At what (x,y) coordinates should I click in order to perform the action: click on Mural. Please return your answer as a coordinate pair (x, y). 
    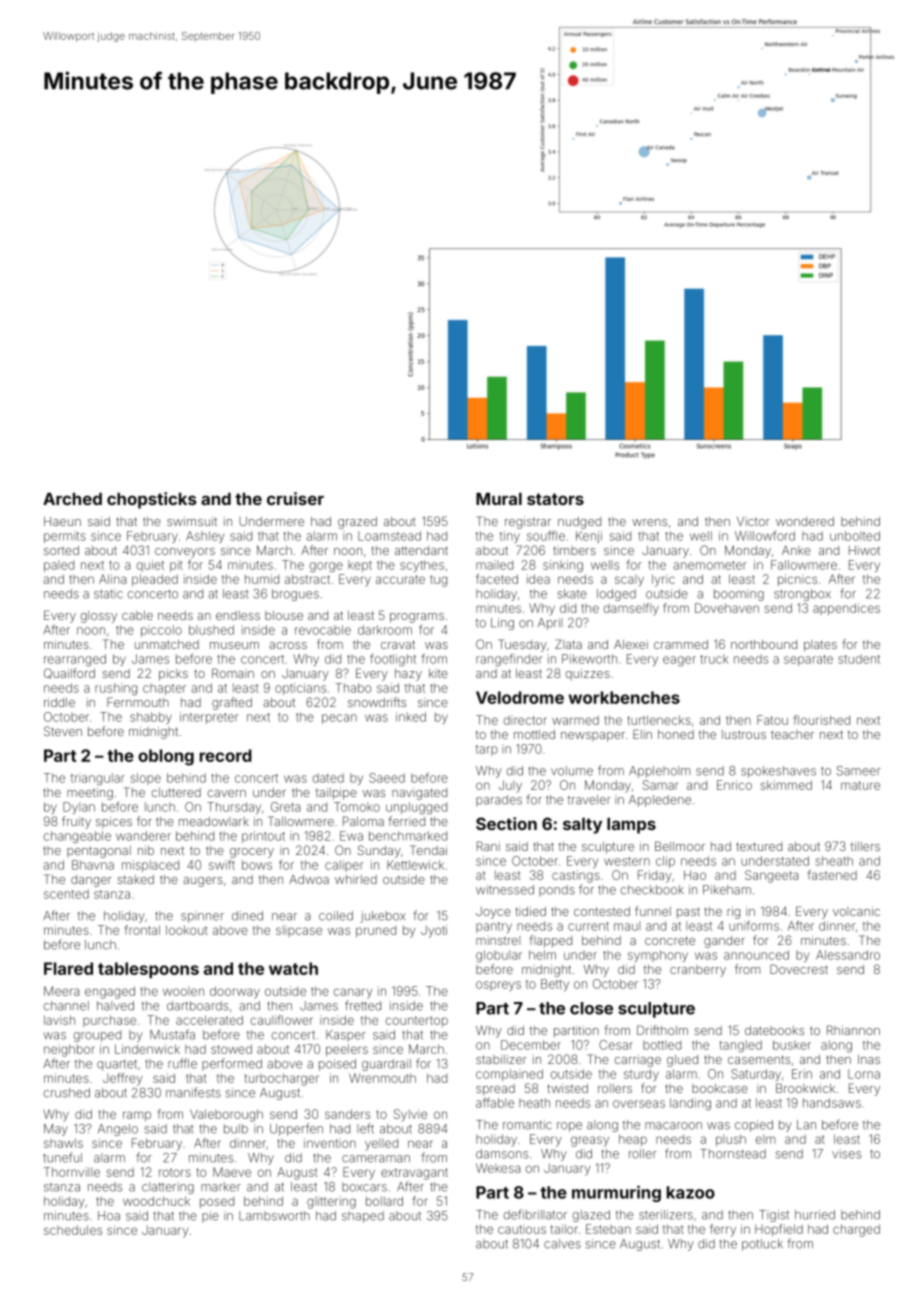
    Looking at the image, I should click on (499, 499).
